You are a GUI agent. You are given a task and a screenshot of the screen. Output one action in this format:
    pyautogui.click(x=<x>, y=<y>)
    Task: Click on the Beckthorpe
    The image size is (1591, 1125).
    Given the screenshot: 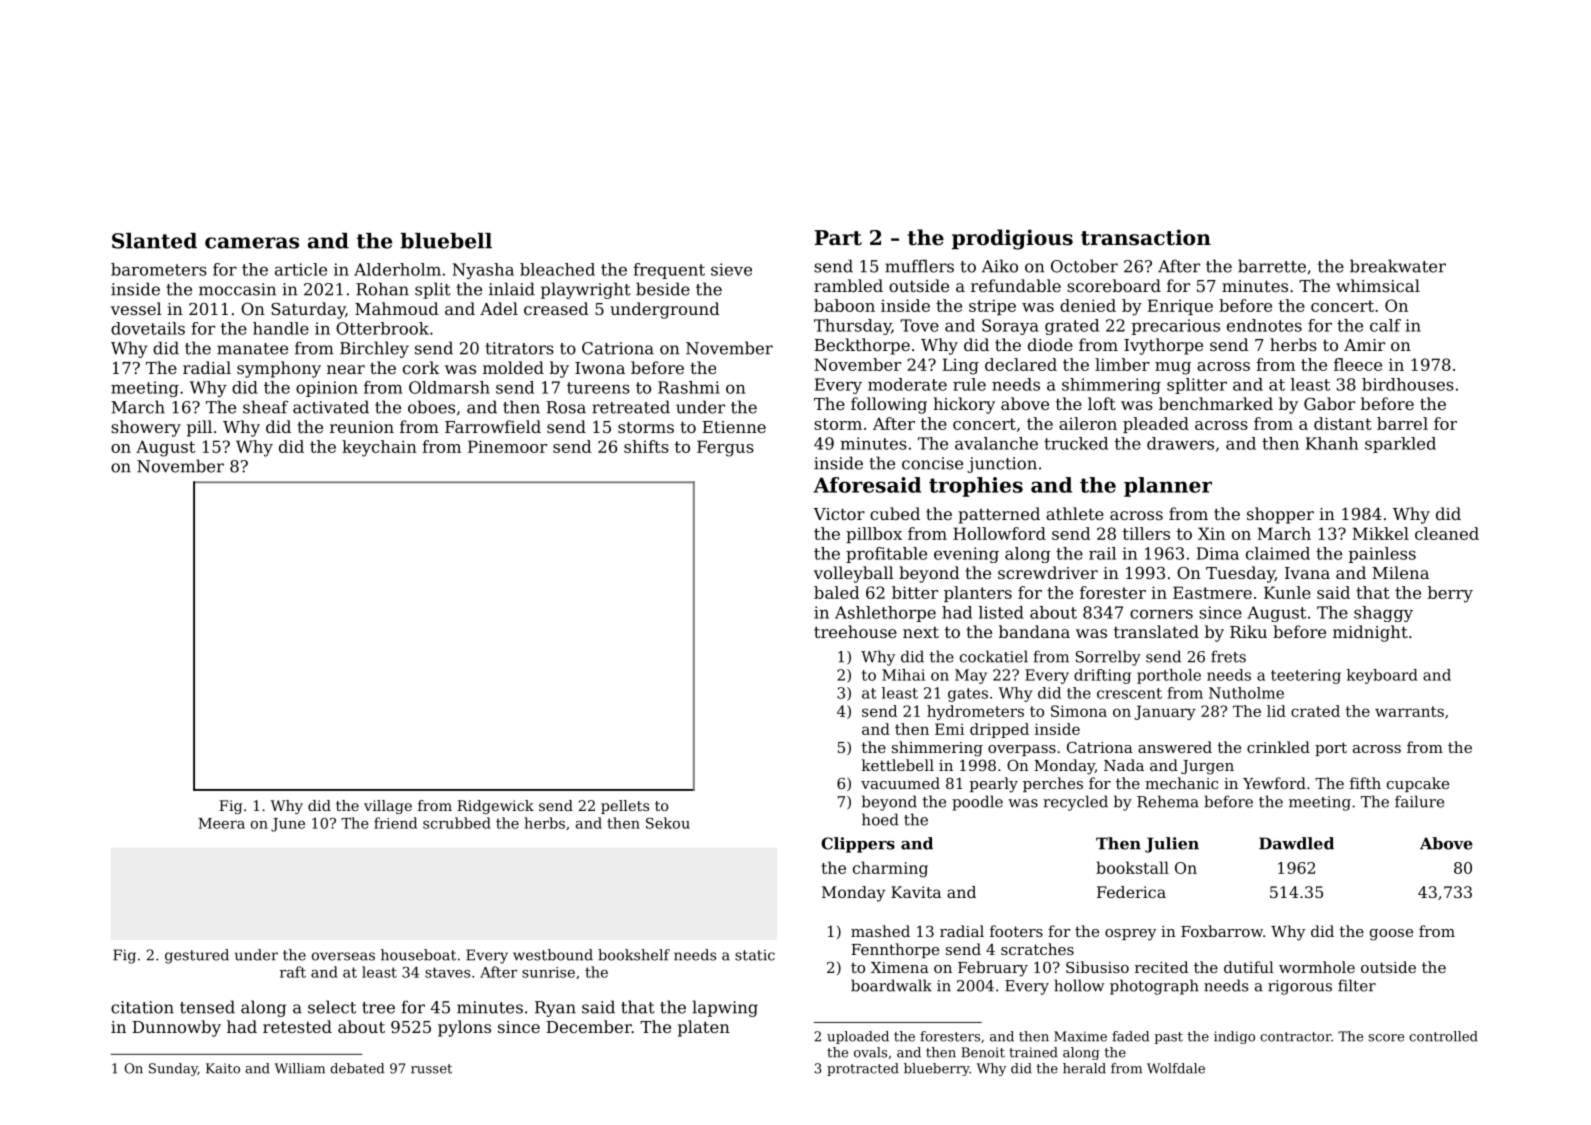 What is the action you would take?
    pyautogui.click(x=862, y=346)
